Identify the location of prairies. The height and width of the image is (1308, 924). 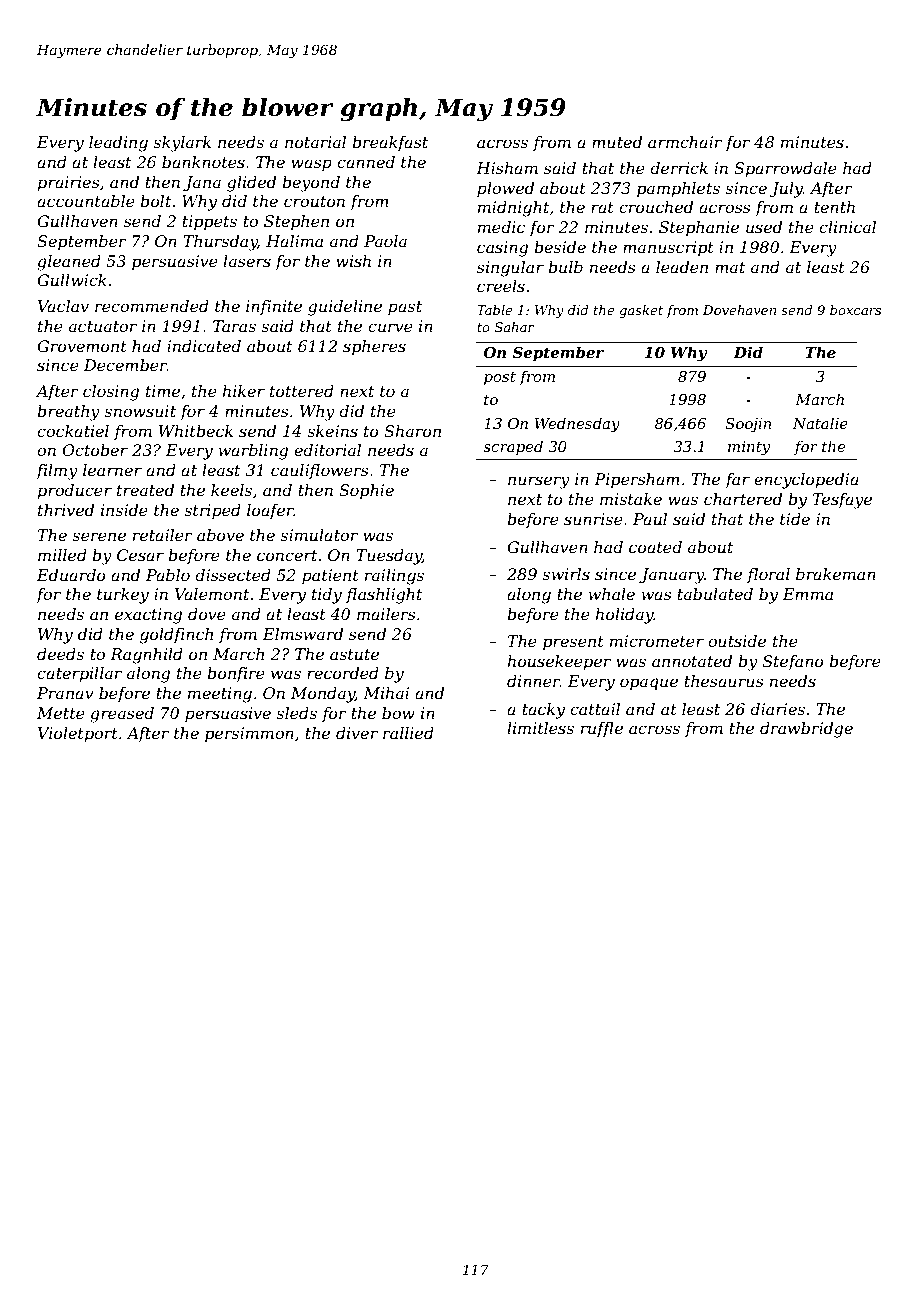
(68, 184).
